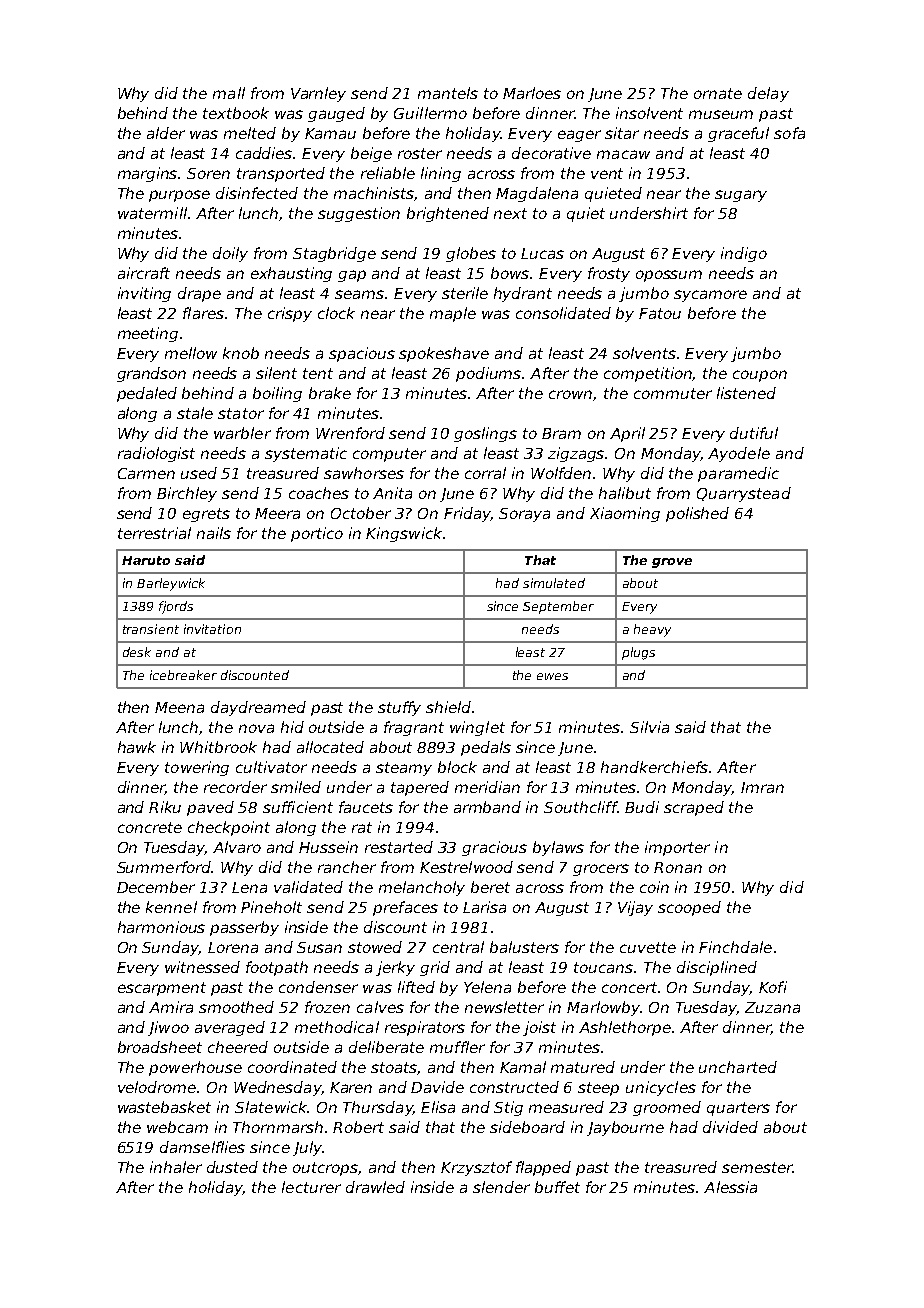 The height and width of the page is (1308, 924). What do you see at coordinates (151, 629) in the page?
I see `transient` at bounding box center [151, 629].
